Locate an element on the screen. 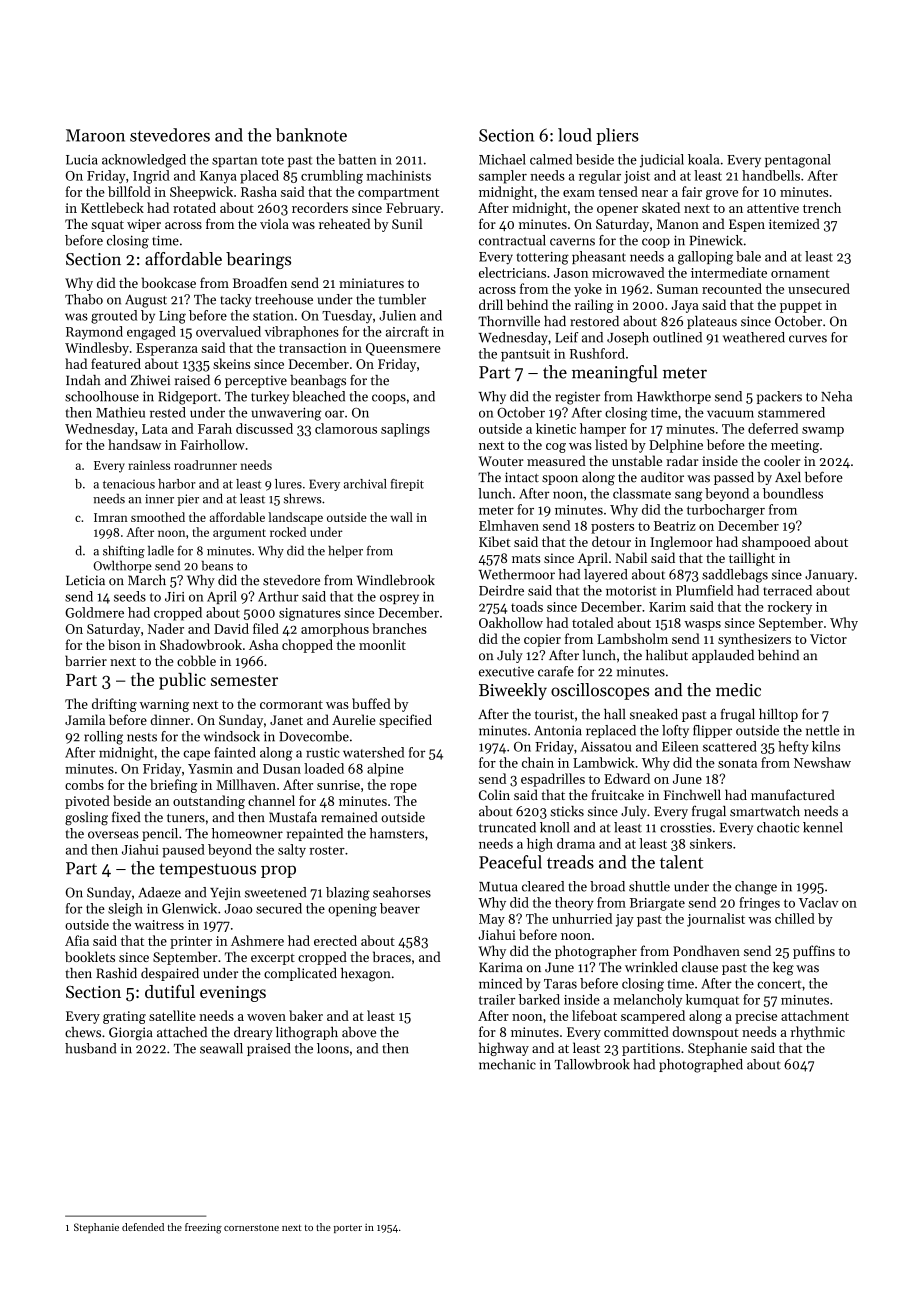  defended is located at coordinates (143, 1227).
